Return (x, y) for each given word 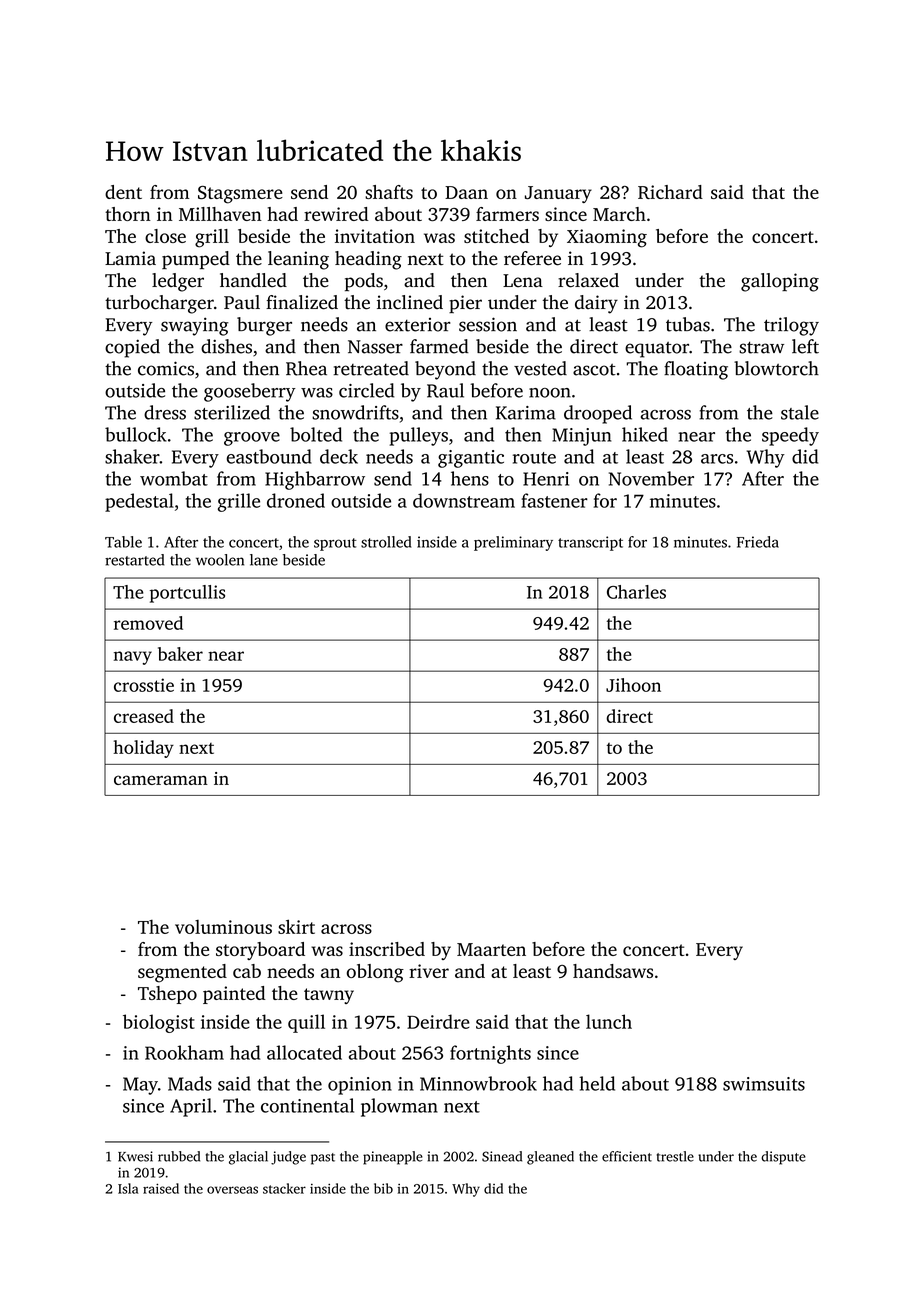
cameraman (161, 780)
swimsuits (764, 1084)
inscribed (387, 949)
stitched (496, 236)
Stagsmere (240, 195)
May (140, 1086)
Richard (670, 192)
